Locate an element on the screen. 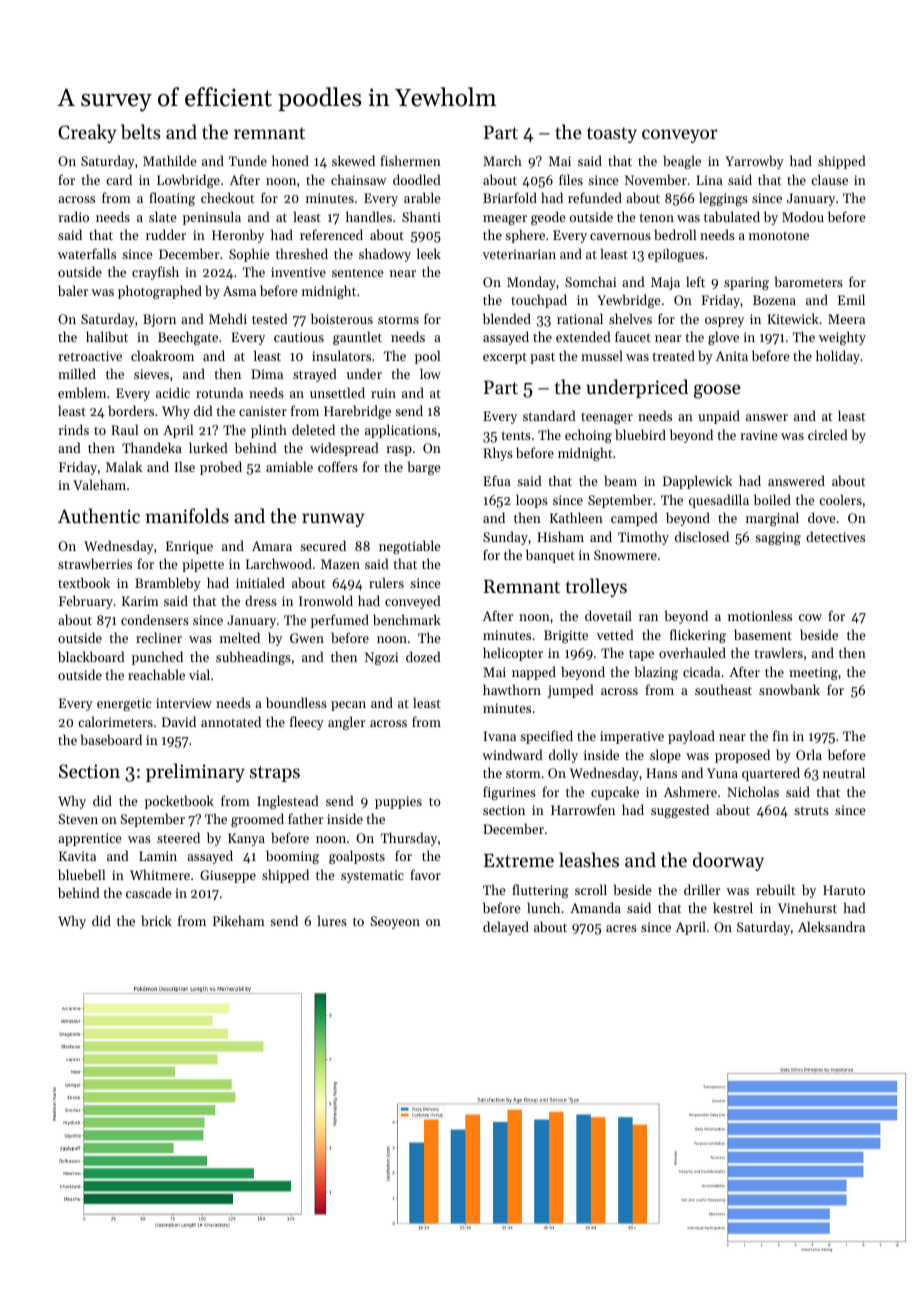 This screenshot has width=924, height=1308. Pikeham is located at coordinates (239, 920).
